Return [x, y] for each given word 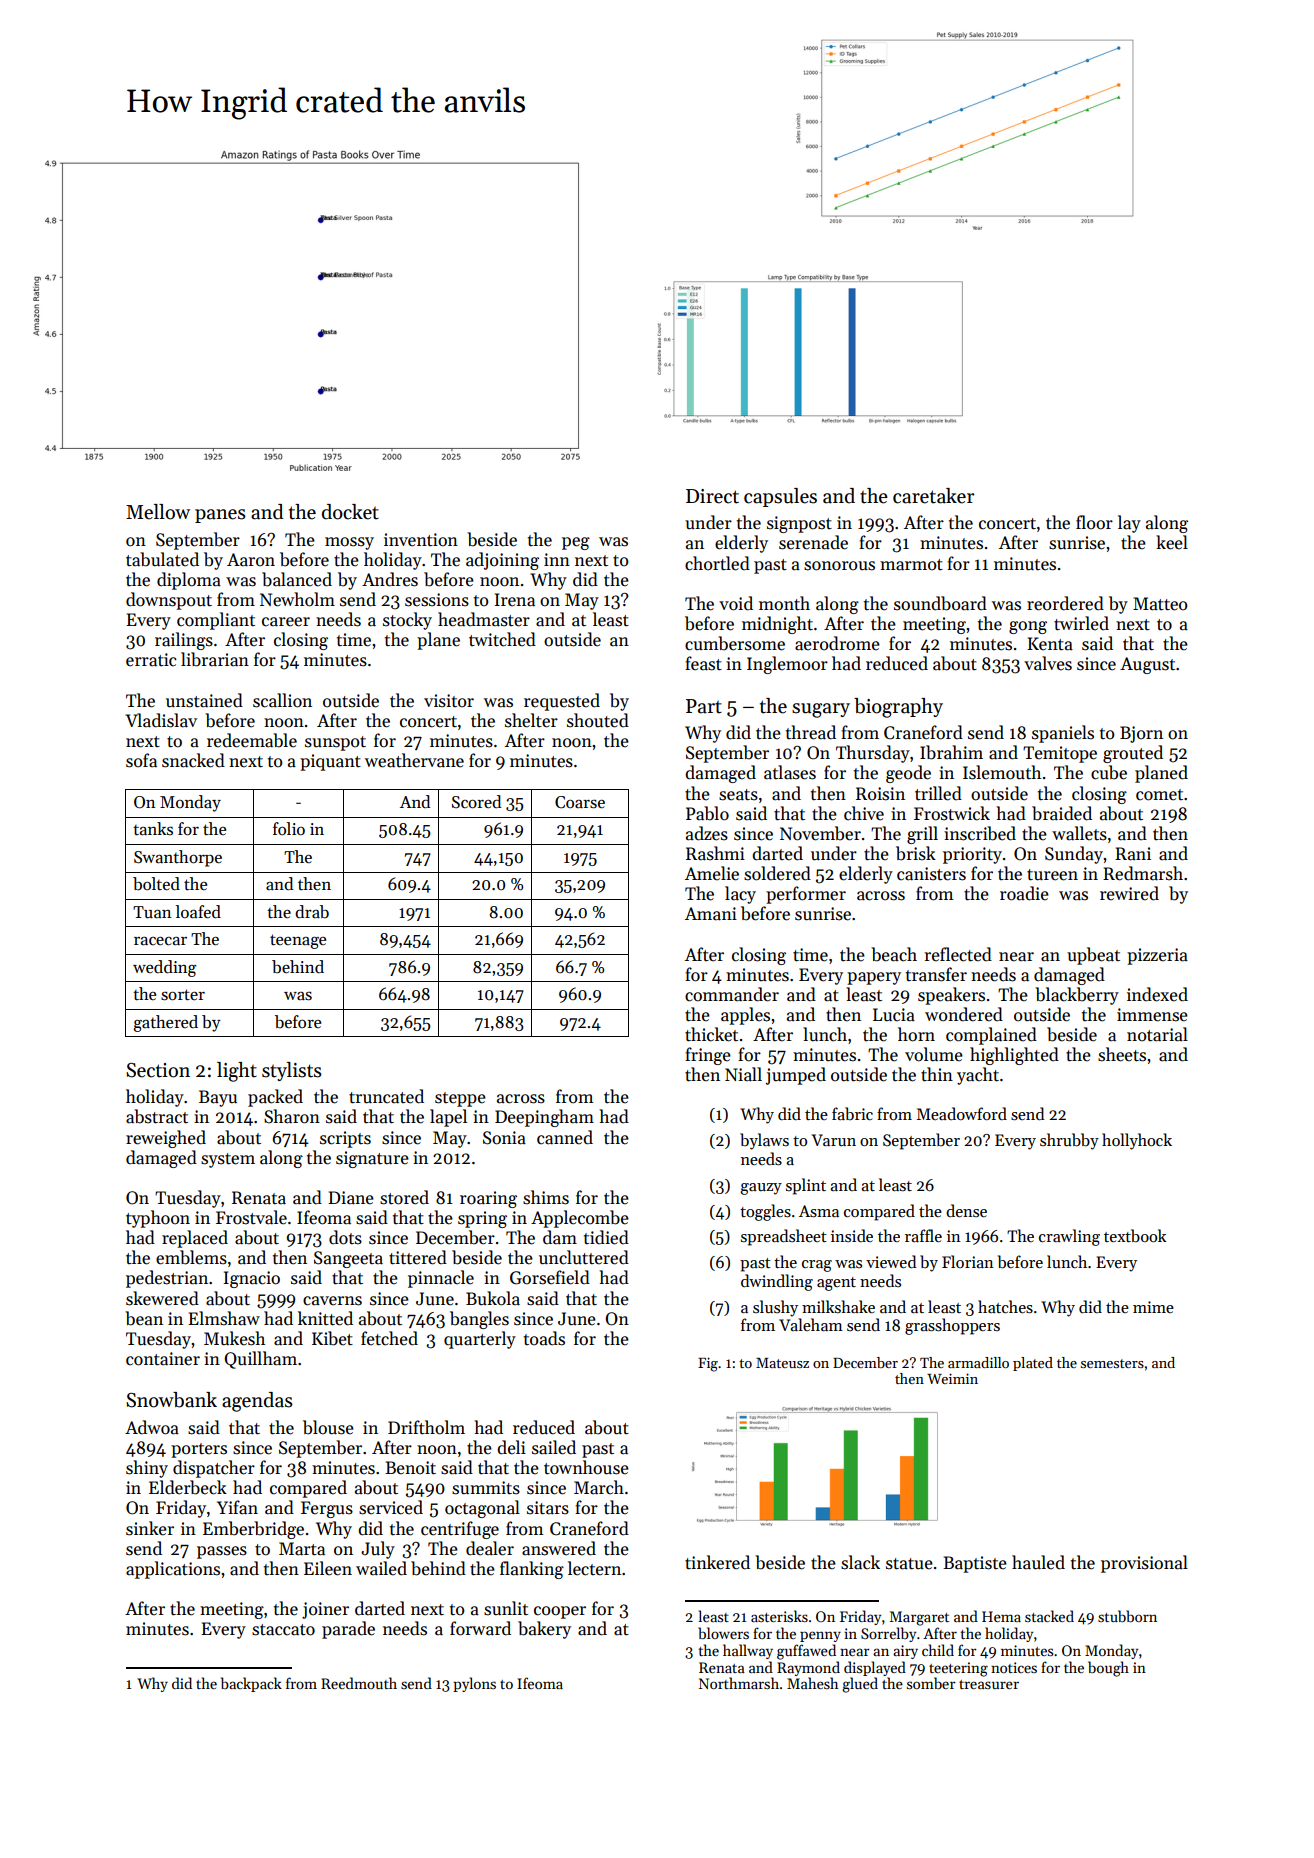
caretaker [934, 496]
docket [350, 512]
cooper [560, 1612]
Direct [712, 496]
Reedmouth [359, 1683]
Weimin [952, 1378]
